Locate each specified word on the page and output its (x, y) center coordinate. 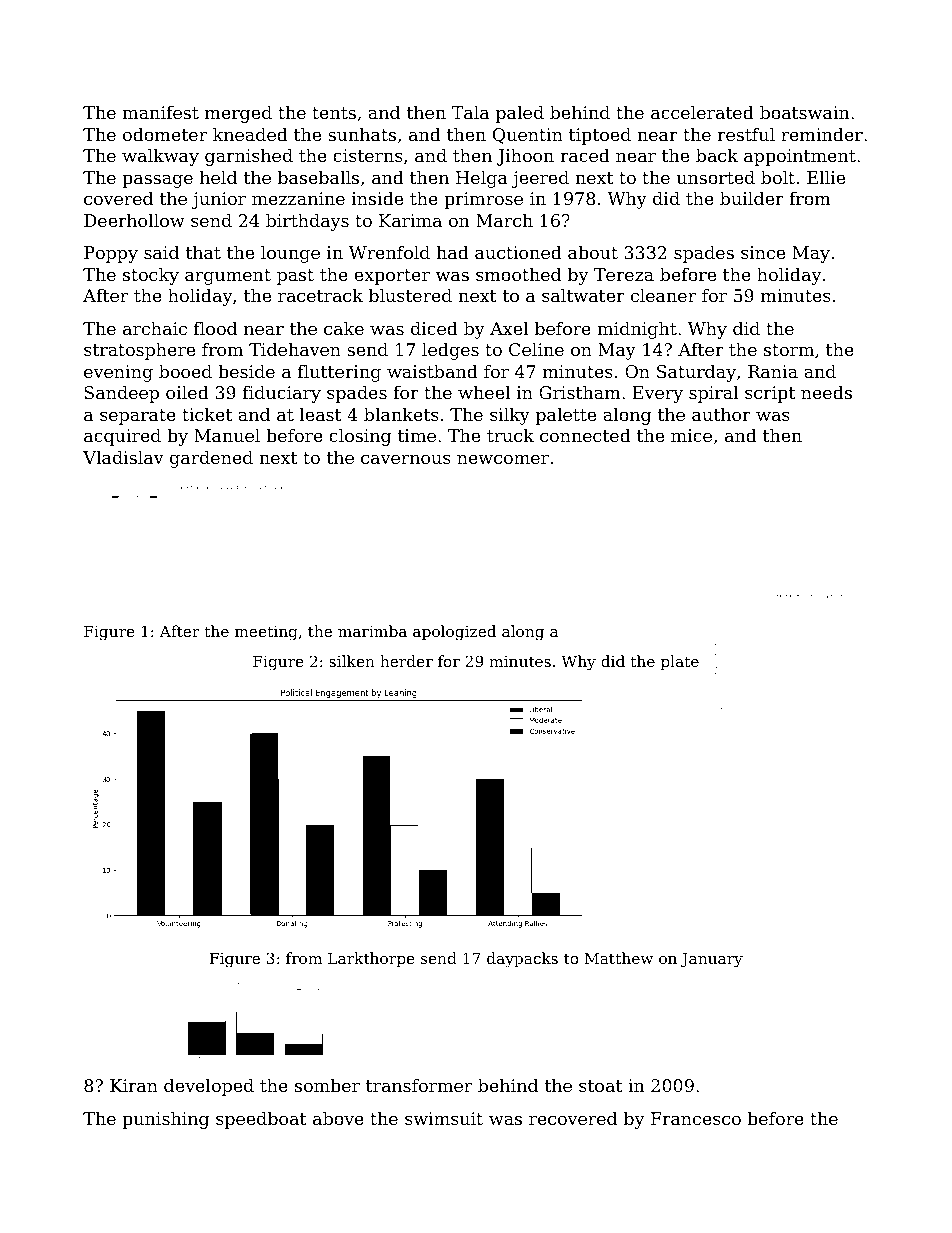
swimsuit (444, 1118)
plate (680, 662)
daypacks (522, 960)
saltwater (583, 295)
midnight (637, 330)
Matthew (619, 958)
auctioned (518, 252)
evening (118, 373)
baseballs (318, 177)
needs (826, 392)
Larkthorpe (371, 959)
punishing (165, 1120)
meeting (266, 633)
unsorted (716, 177)
